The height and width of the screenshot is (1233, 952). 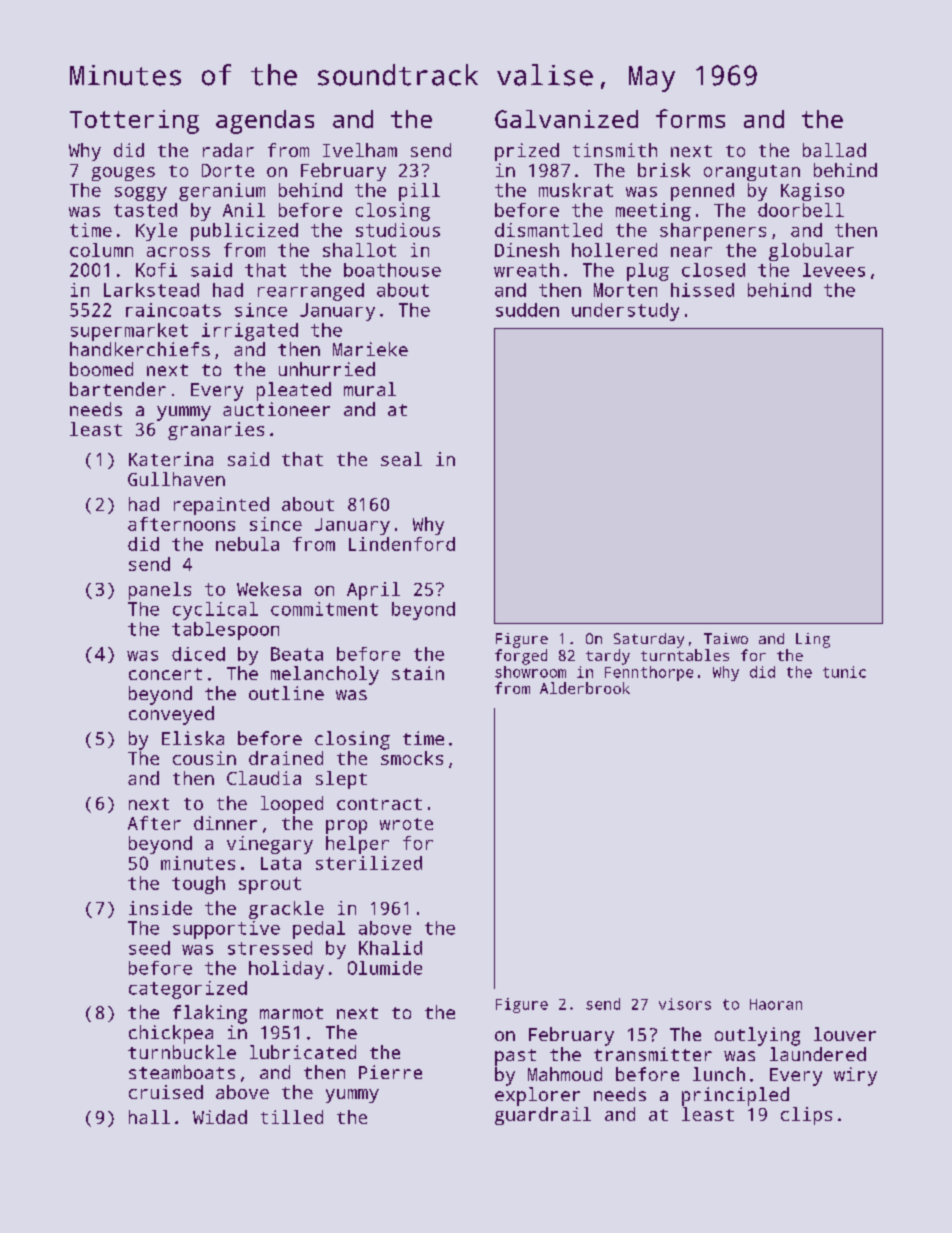 What do you see at coordinates (527, 152) in the screenshot?
I see `prized` at bounding box center [527, 152].
